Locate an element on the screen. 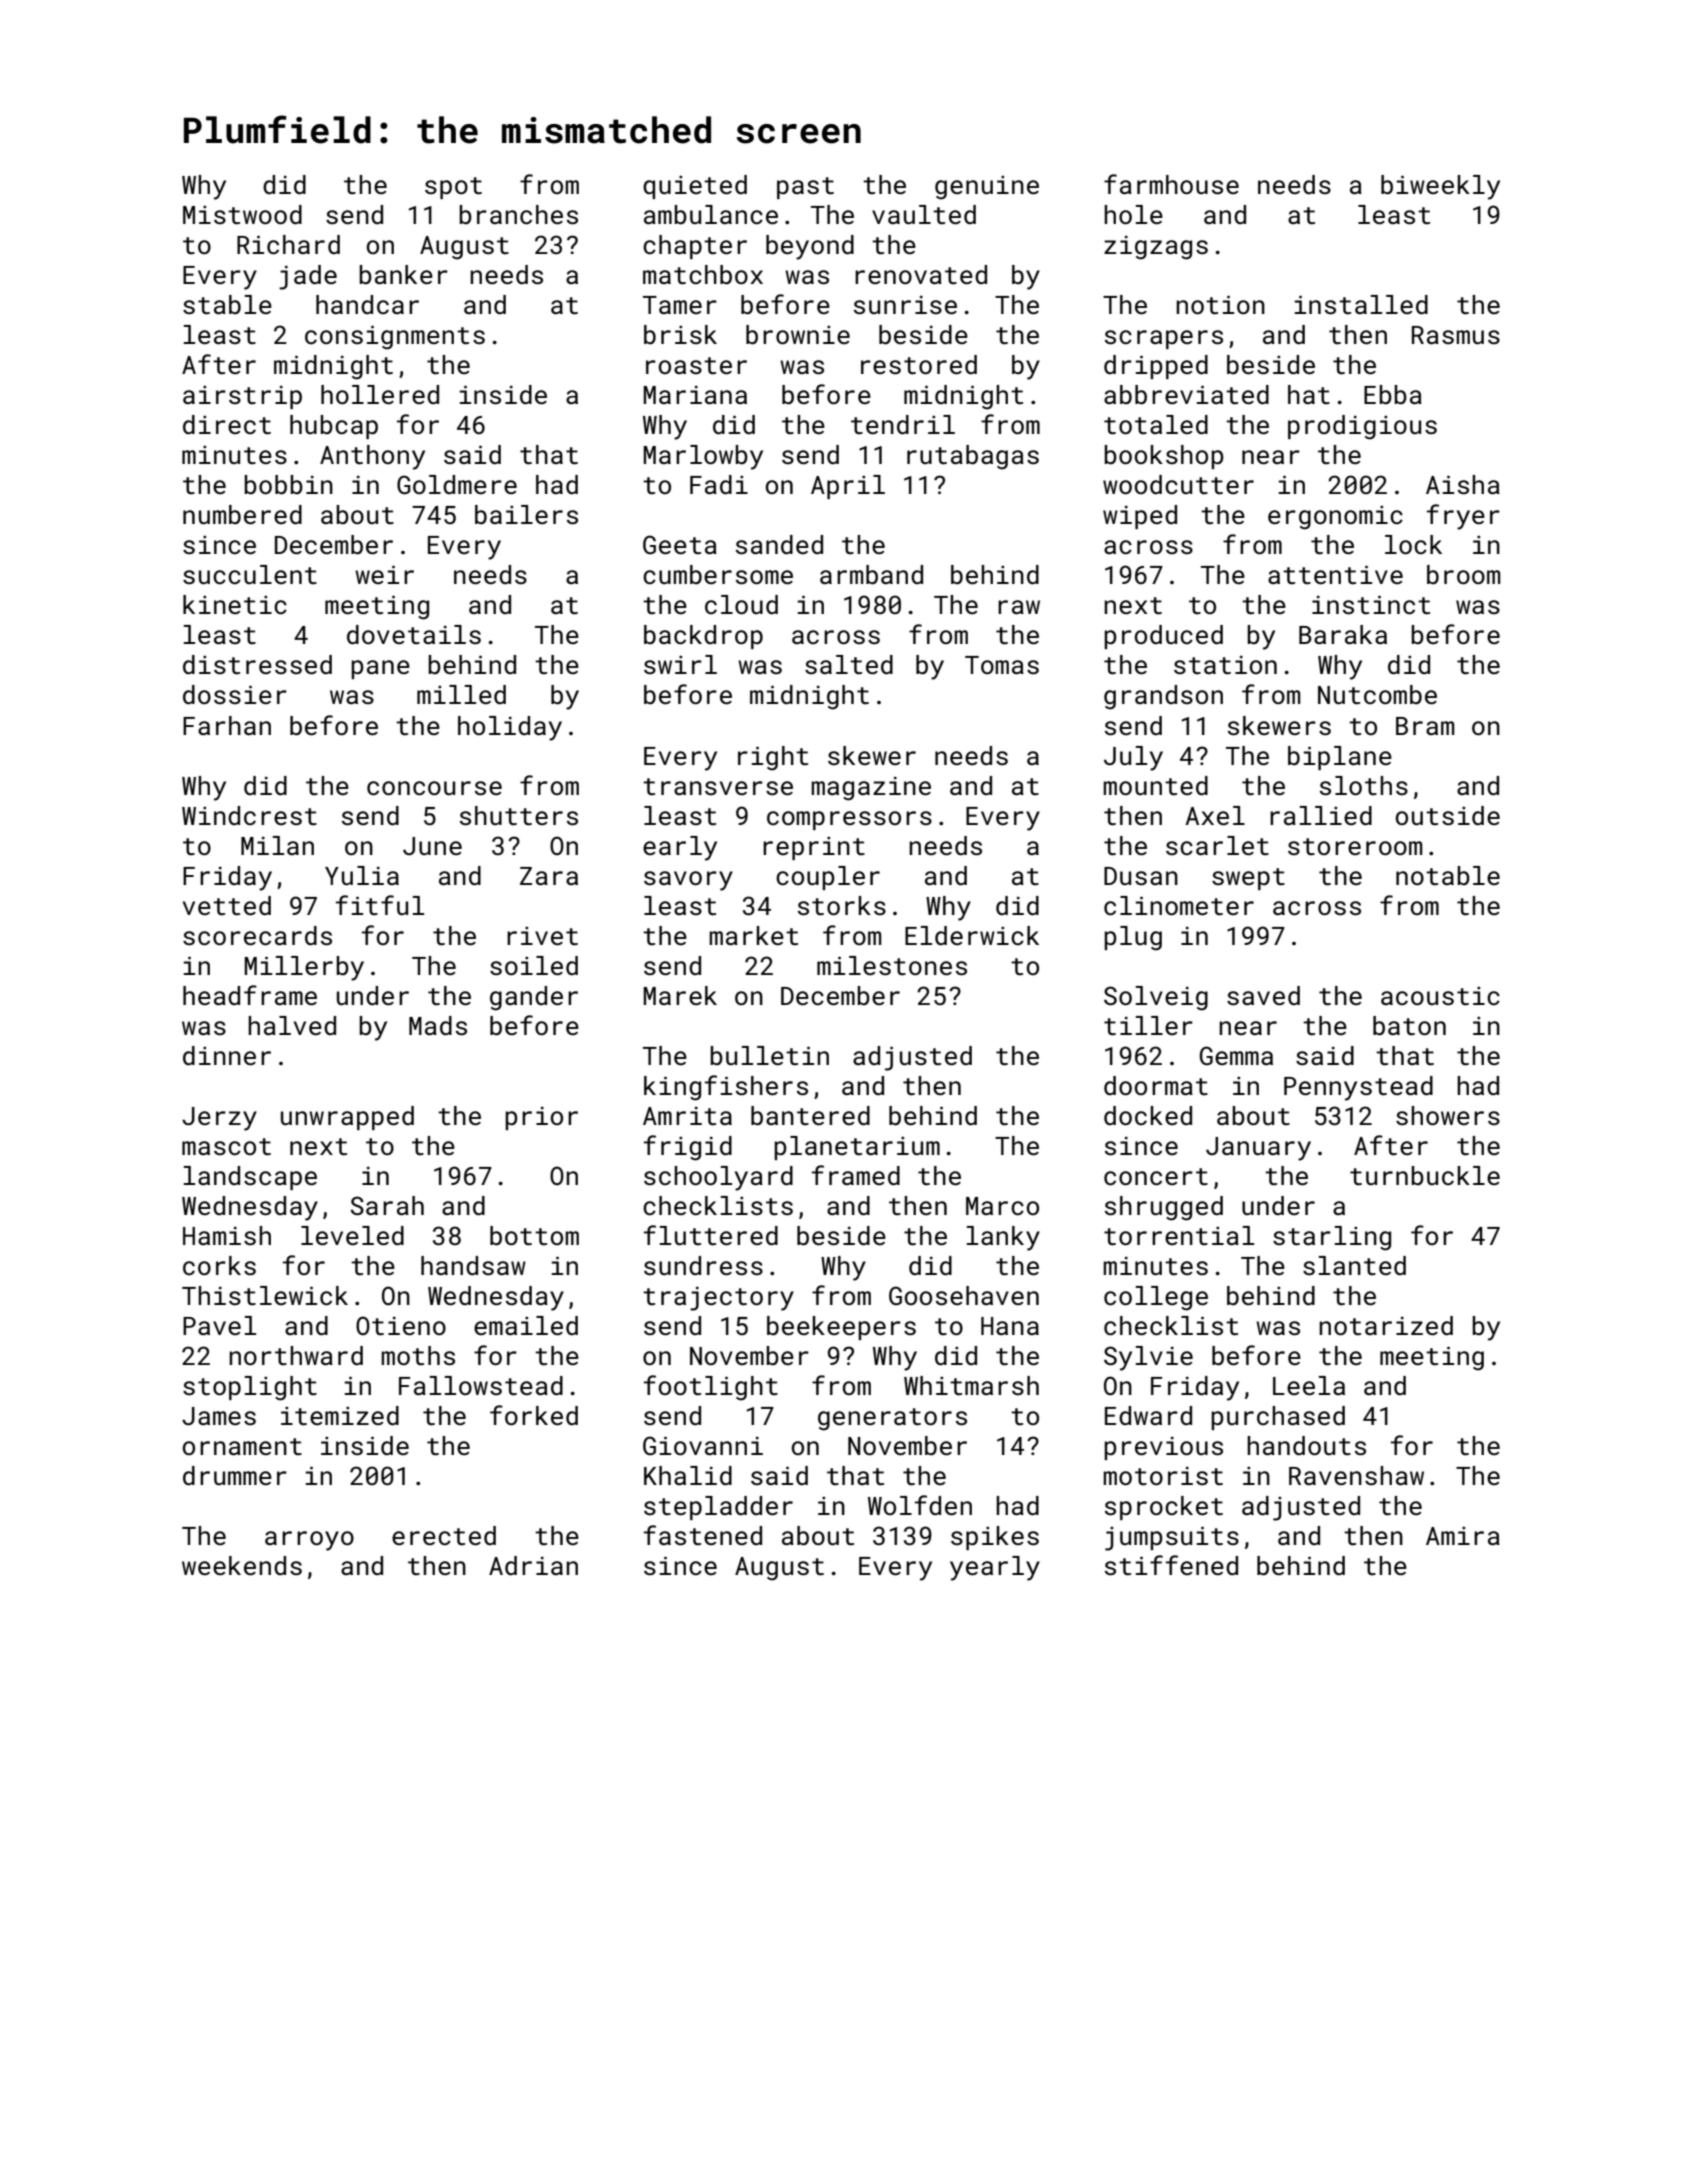  spot is located at coordinates (453, 188).
